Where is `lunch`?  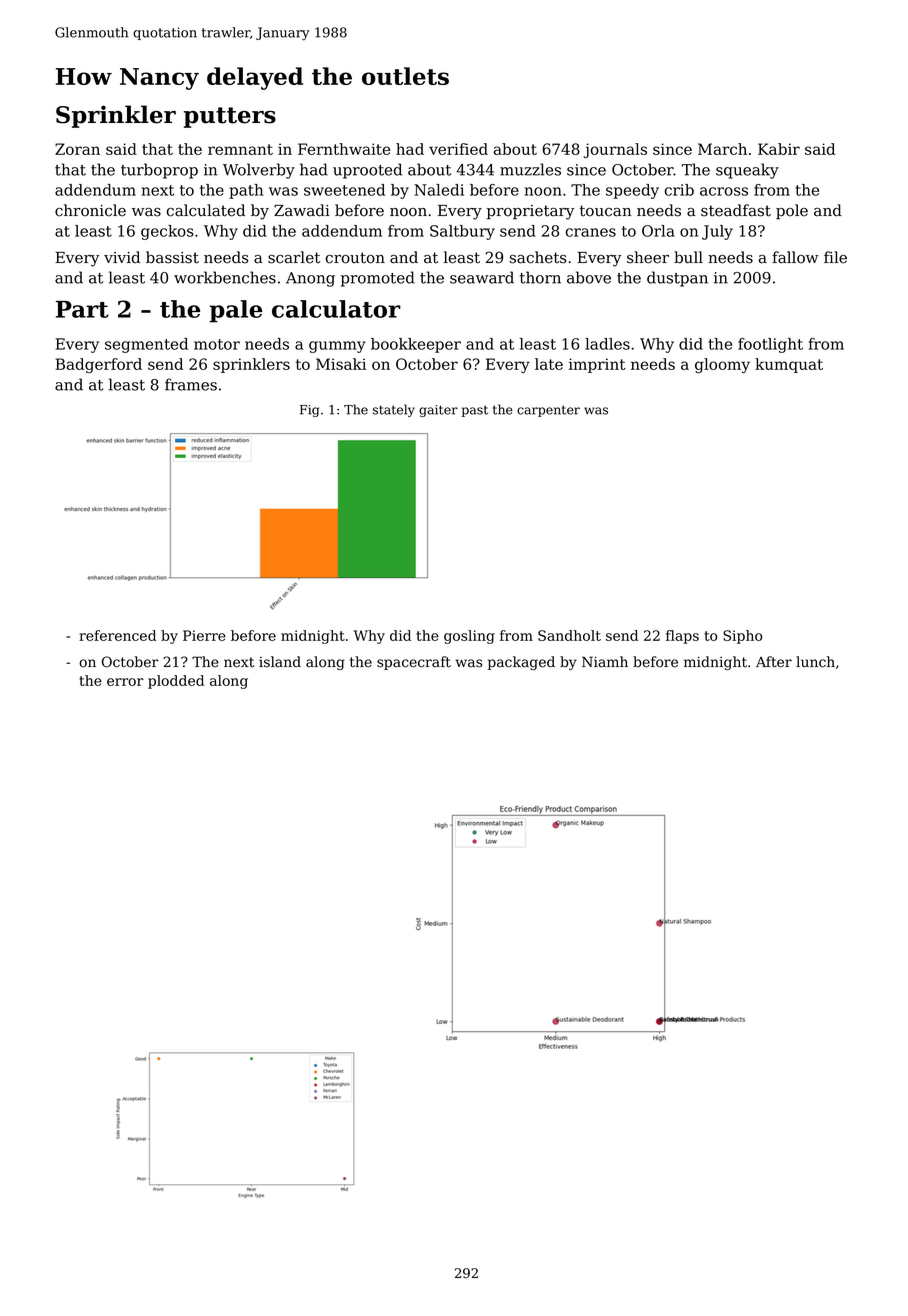 lunch is located at coordinates (815, 662).
